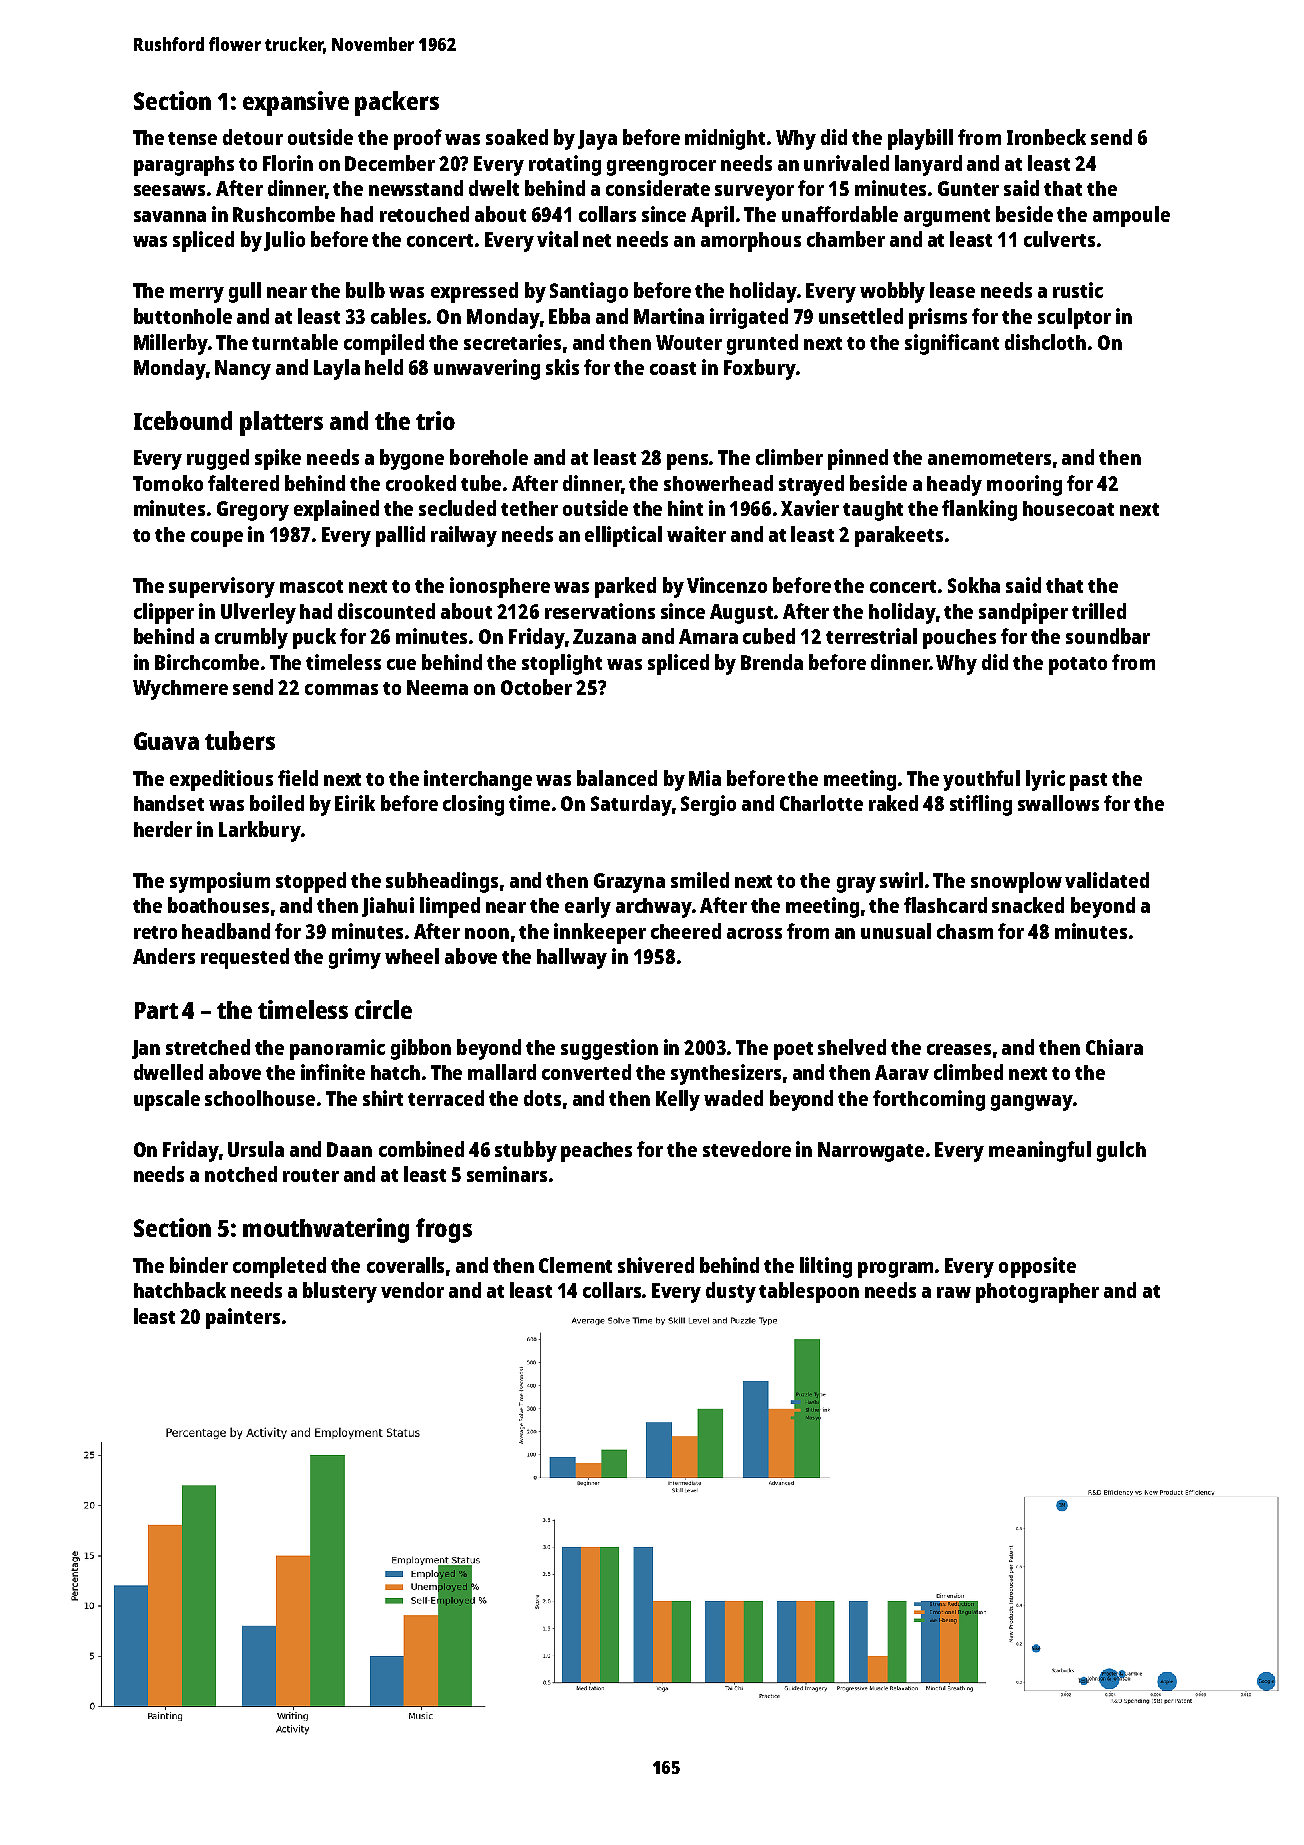 The height and width of the screenshot is (1845, 1304). I want to click on playbill, so click(920, 139).
